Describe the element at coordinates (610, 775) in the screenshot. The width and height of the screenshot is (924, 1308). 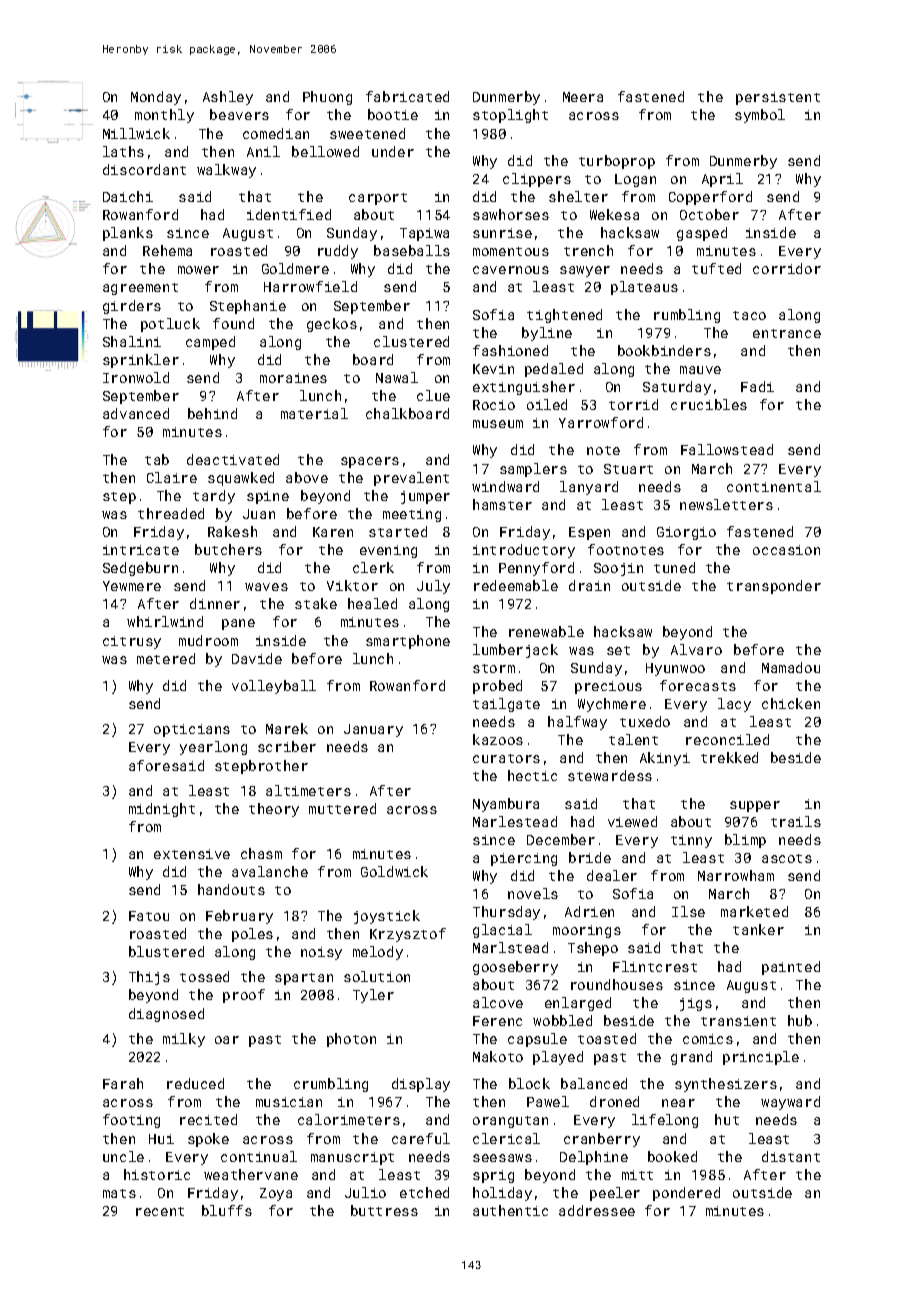
I see `stewardess` at that location.
